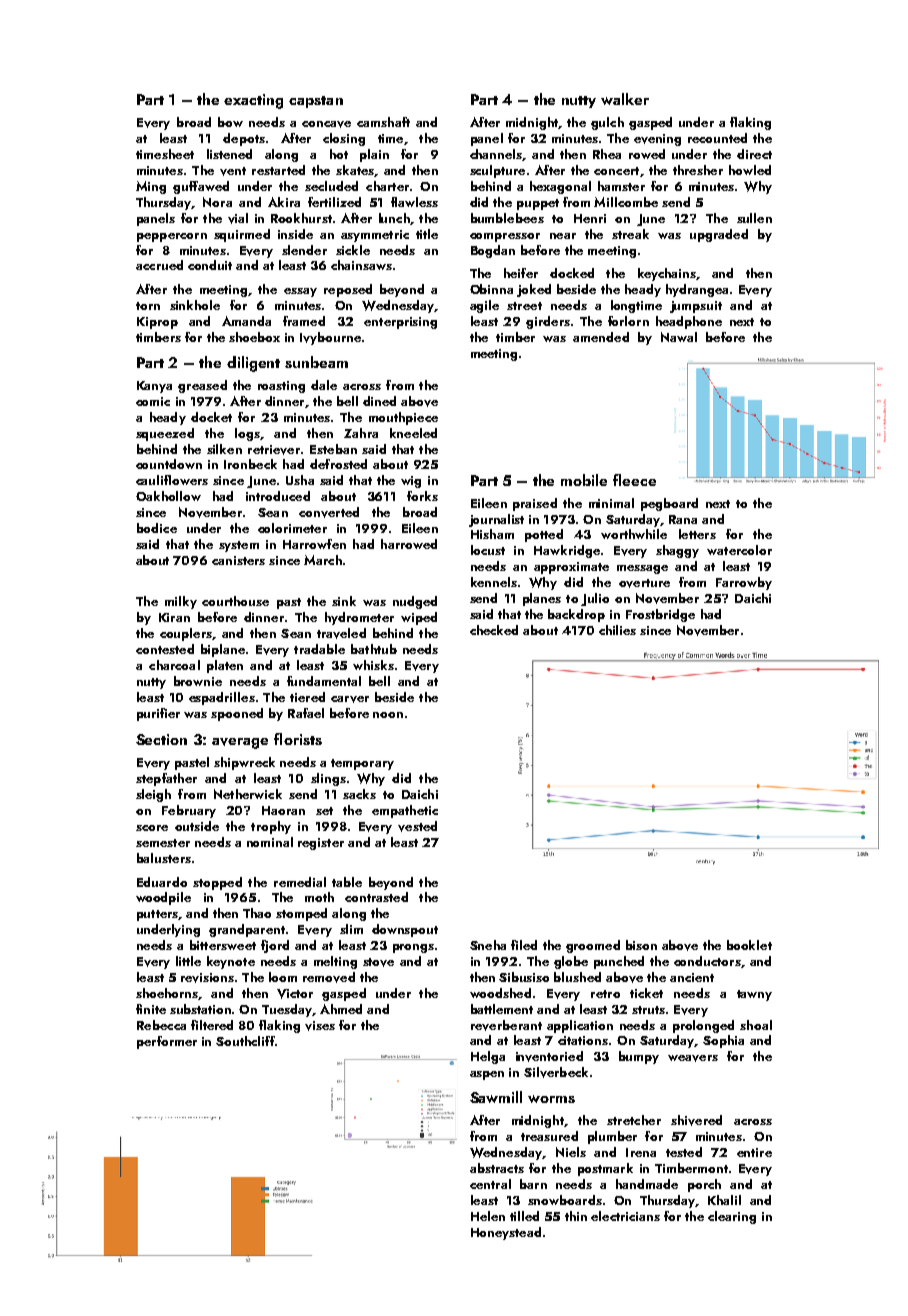 Image resolution: width=908 pixels, height=1316 pixels. Describe the element at coordinates (625, 1216) in the page. I see `electricians` at that location.
